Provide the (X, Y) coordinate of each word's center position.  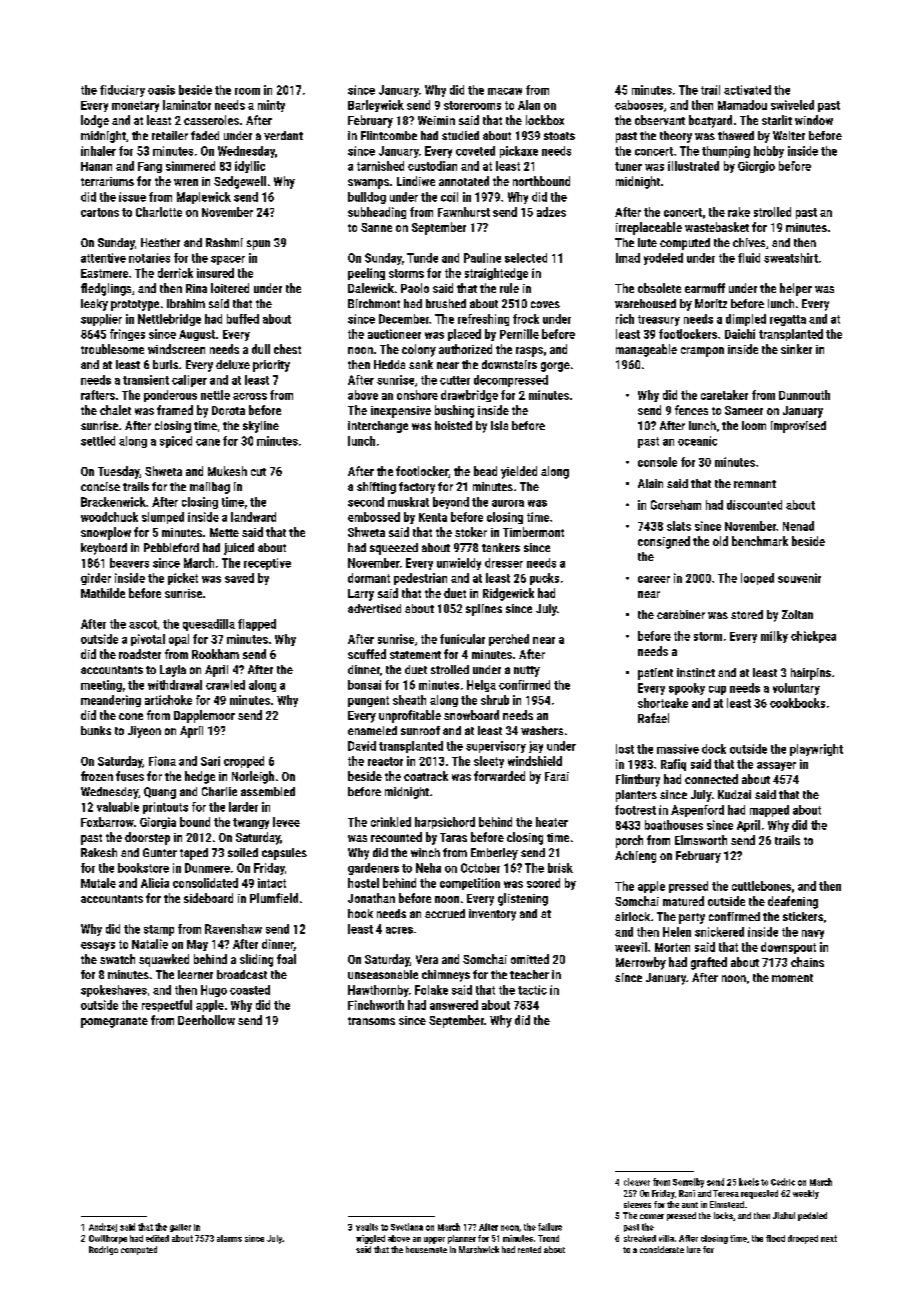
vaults (367, 1227)
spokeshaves (114, 991)
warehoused (645, 303)
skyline (261, 427)
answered (454, 1005)
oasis (161, 90)
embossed (374, 517)
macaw (505, 91)
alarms (229, 1238)
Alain (650, 483)
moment (792, 978)
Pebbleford (171, 547)
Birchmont (374, 303)
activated (747, 90)
